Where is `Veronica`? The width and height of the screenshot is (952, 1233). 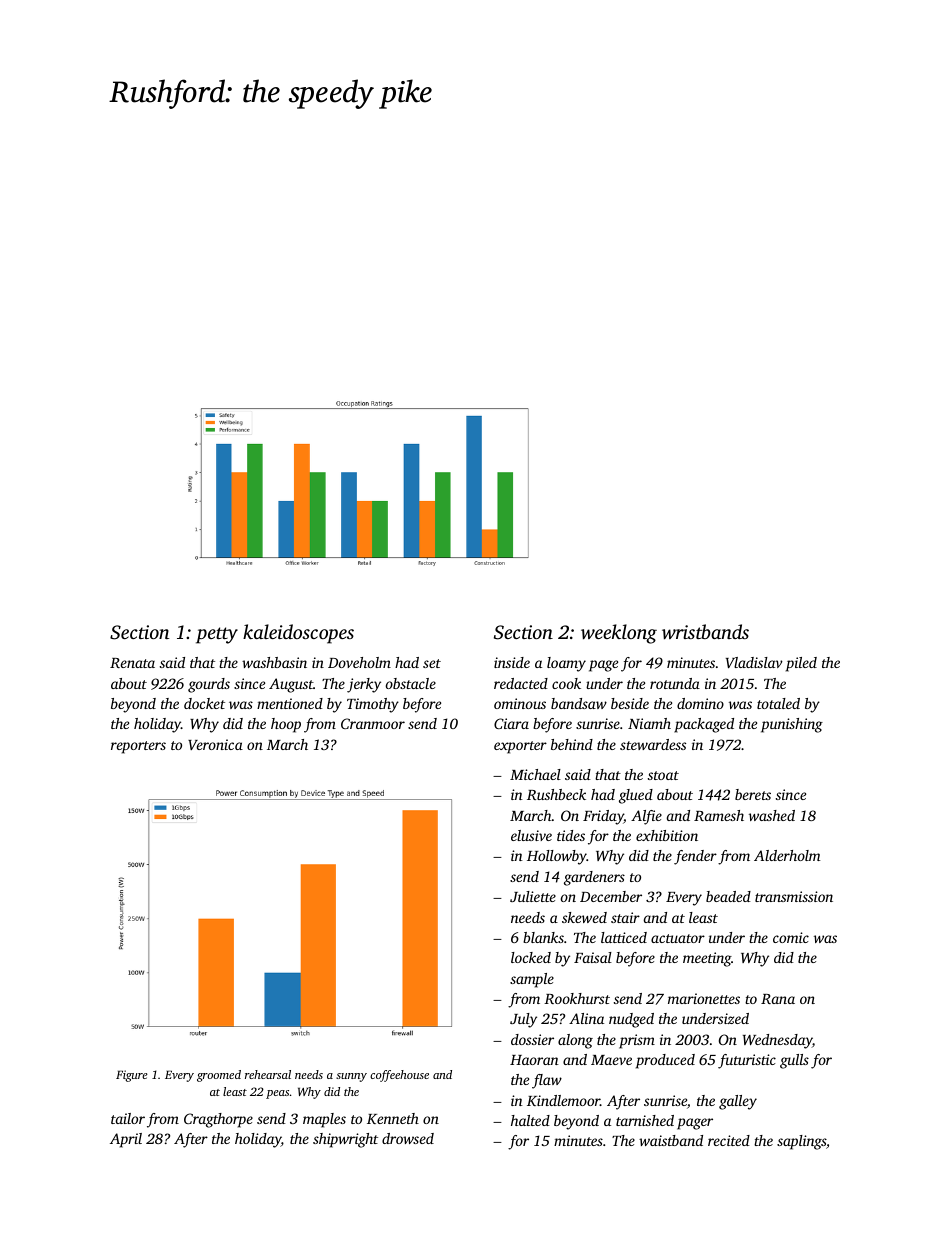
Veronica is located at coordinates (215, 744).
